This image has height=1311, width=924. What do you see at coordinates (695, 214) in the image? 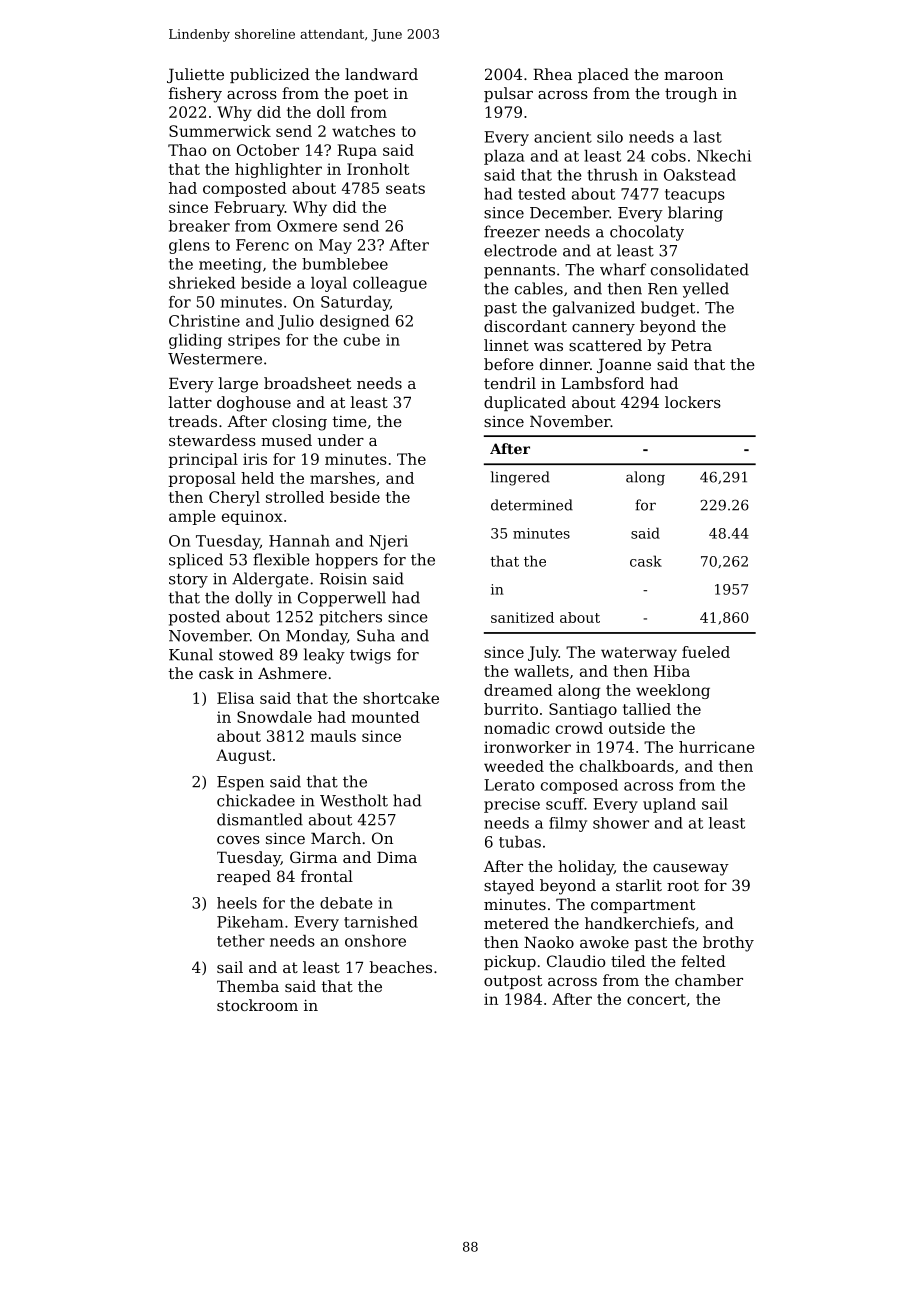
I see `blaring` at bounding box center [695, 214].
